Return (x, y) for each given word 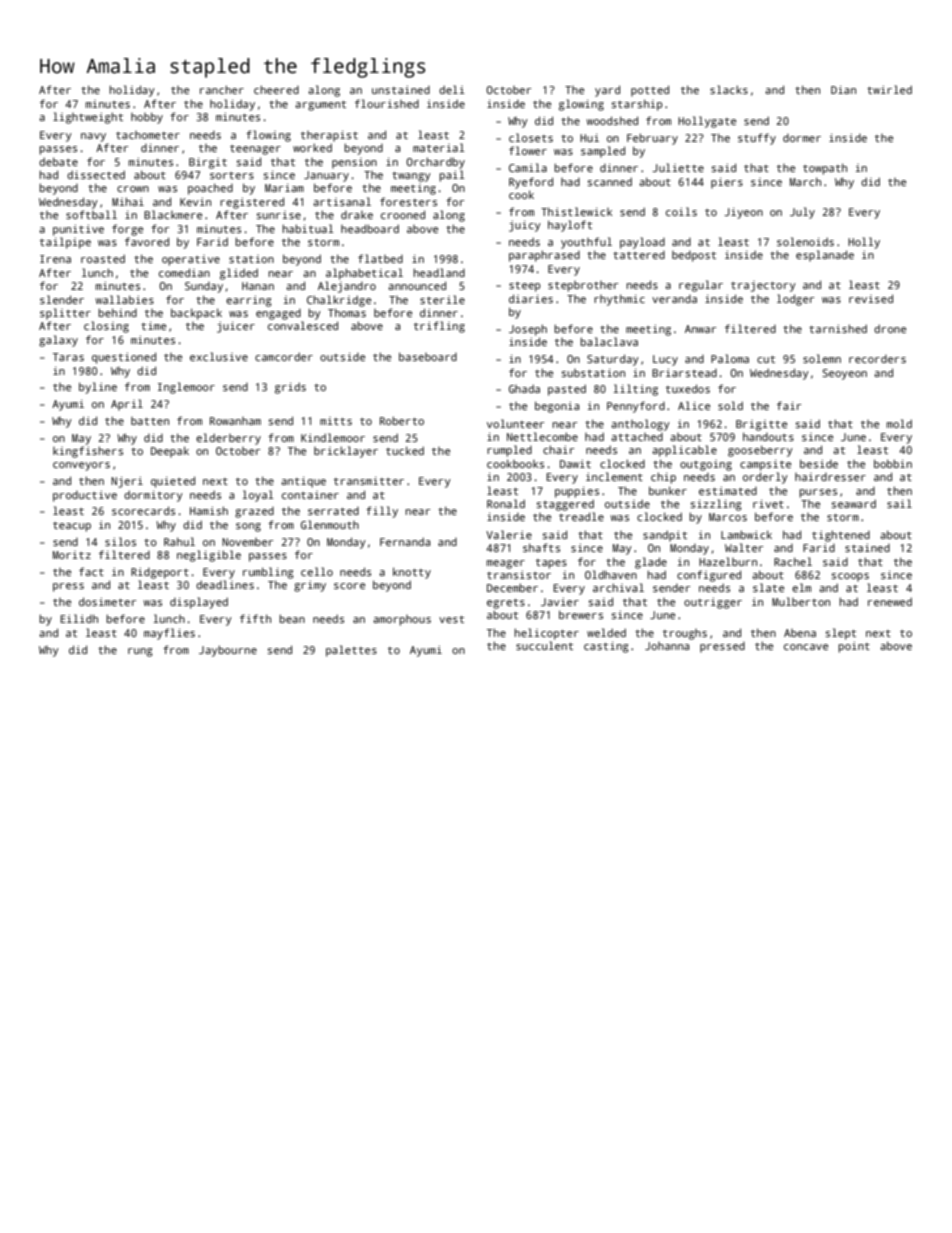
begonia (557, 407)
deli (452, 89)
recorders (877, 359)
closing (106, 327)
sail (899, 503)
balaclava (609, 341)
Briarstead (684, 373)
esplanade (825, 256)
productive (85, 496)
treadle (581, 516)
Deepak (170, 452)
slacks (729, 89)
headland (439, 272)
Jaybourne (228, 651)
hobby (147, 118)
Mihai (128, 201)
